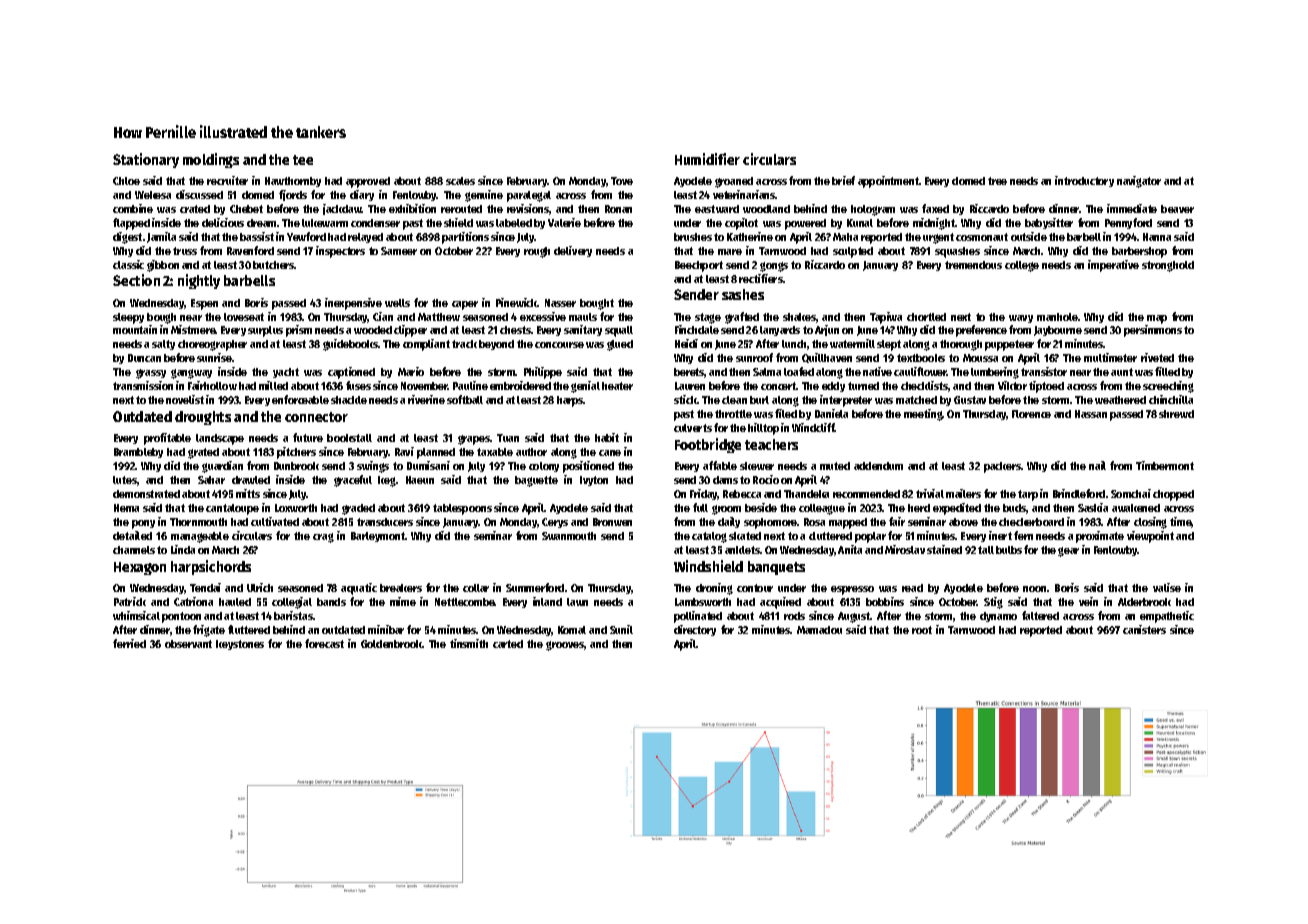  Describe the element at coordinates (1021, 319) in the document. I see `wavy` at that location.
